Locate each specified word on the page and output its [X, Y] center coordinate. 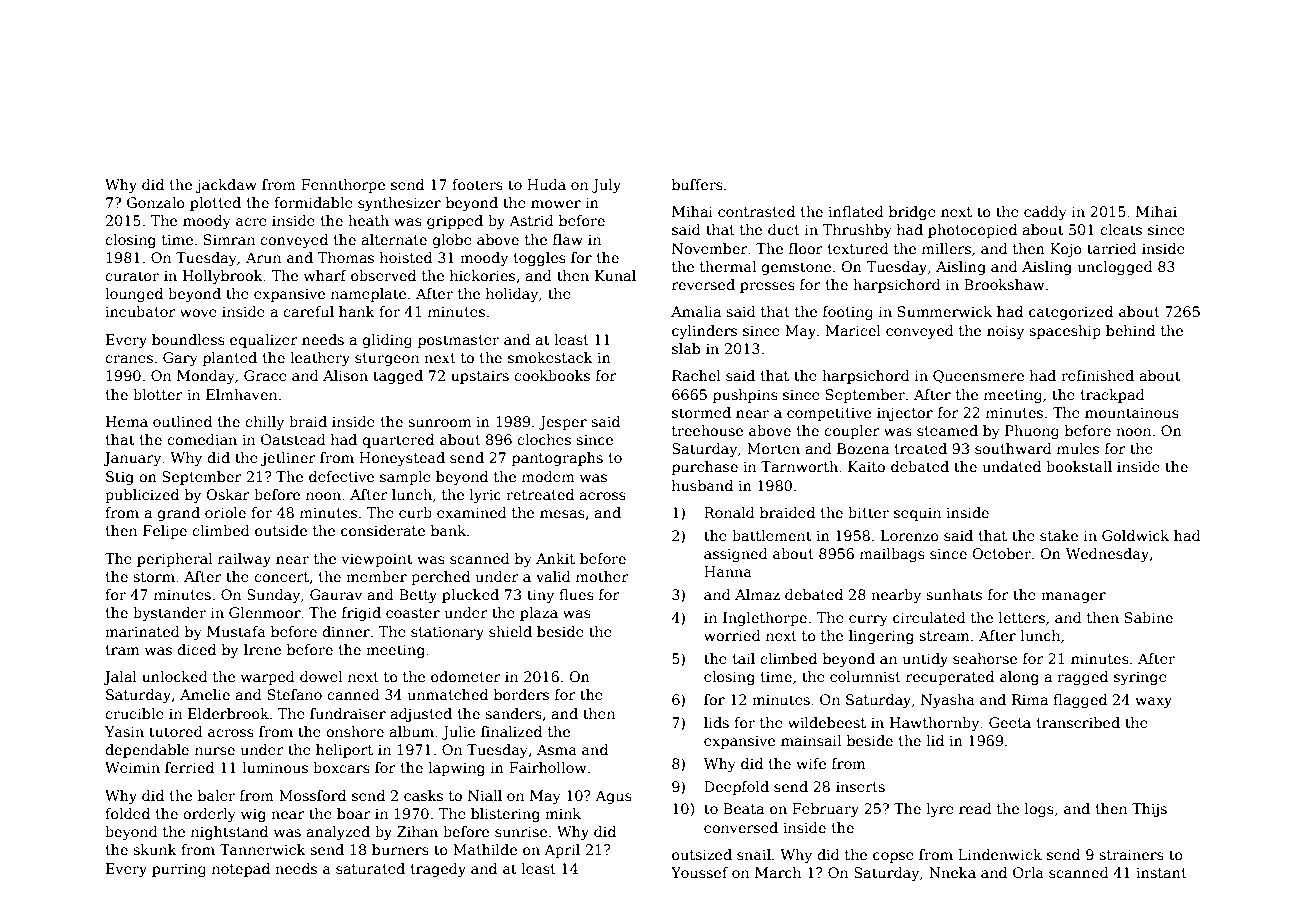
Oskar [228, 494]
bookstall [1079, 466]
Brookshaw [1004, 284]
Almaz [757, 594]
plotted [215, 204]
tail [743, 658]
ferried [189, 767]
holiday [512, 295]
